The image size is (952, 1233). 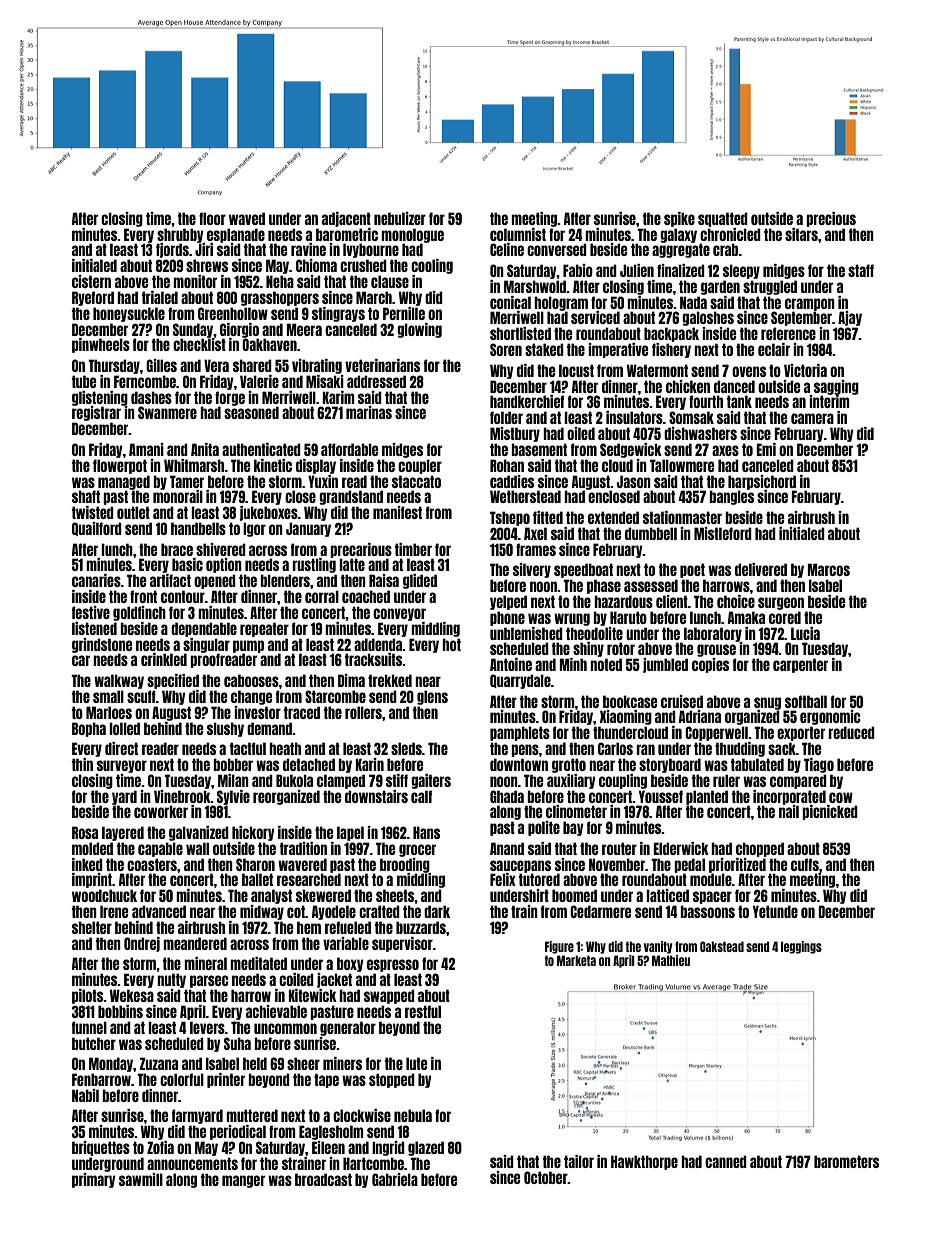 I want to click on shrubby, so click(x=180, y=235).
